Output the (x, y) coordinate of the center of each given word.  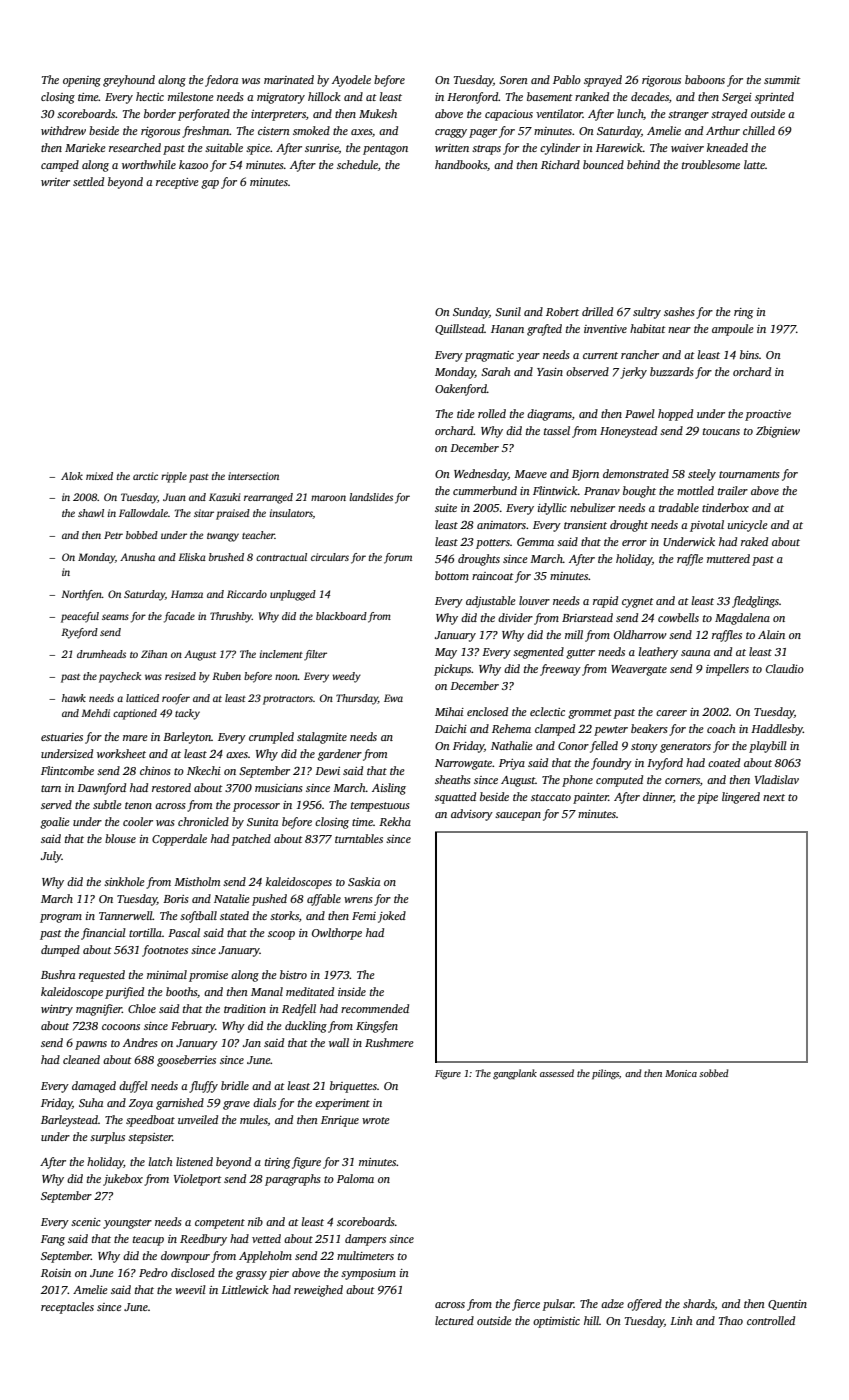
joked (392, 917)
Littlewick (245, 1289)
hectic (150, 96)
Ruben (226, 676)
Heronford (473, 98)
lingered (741, 798)
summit (782, 80)
